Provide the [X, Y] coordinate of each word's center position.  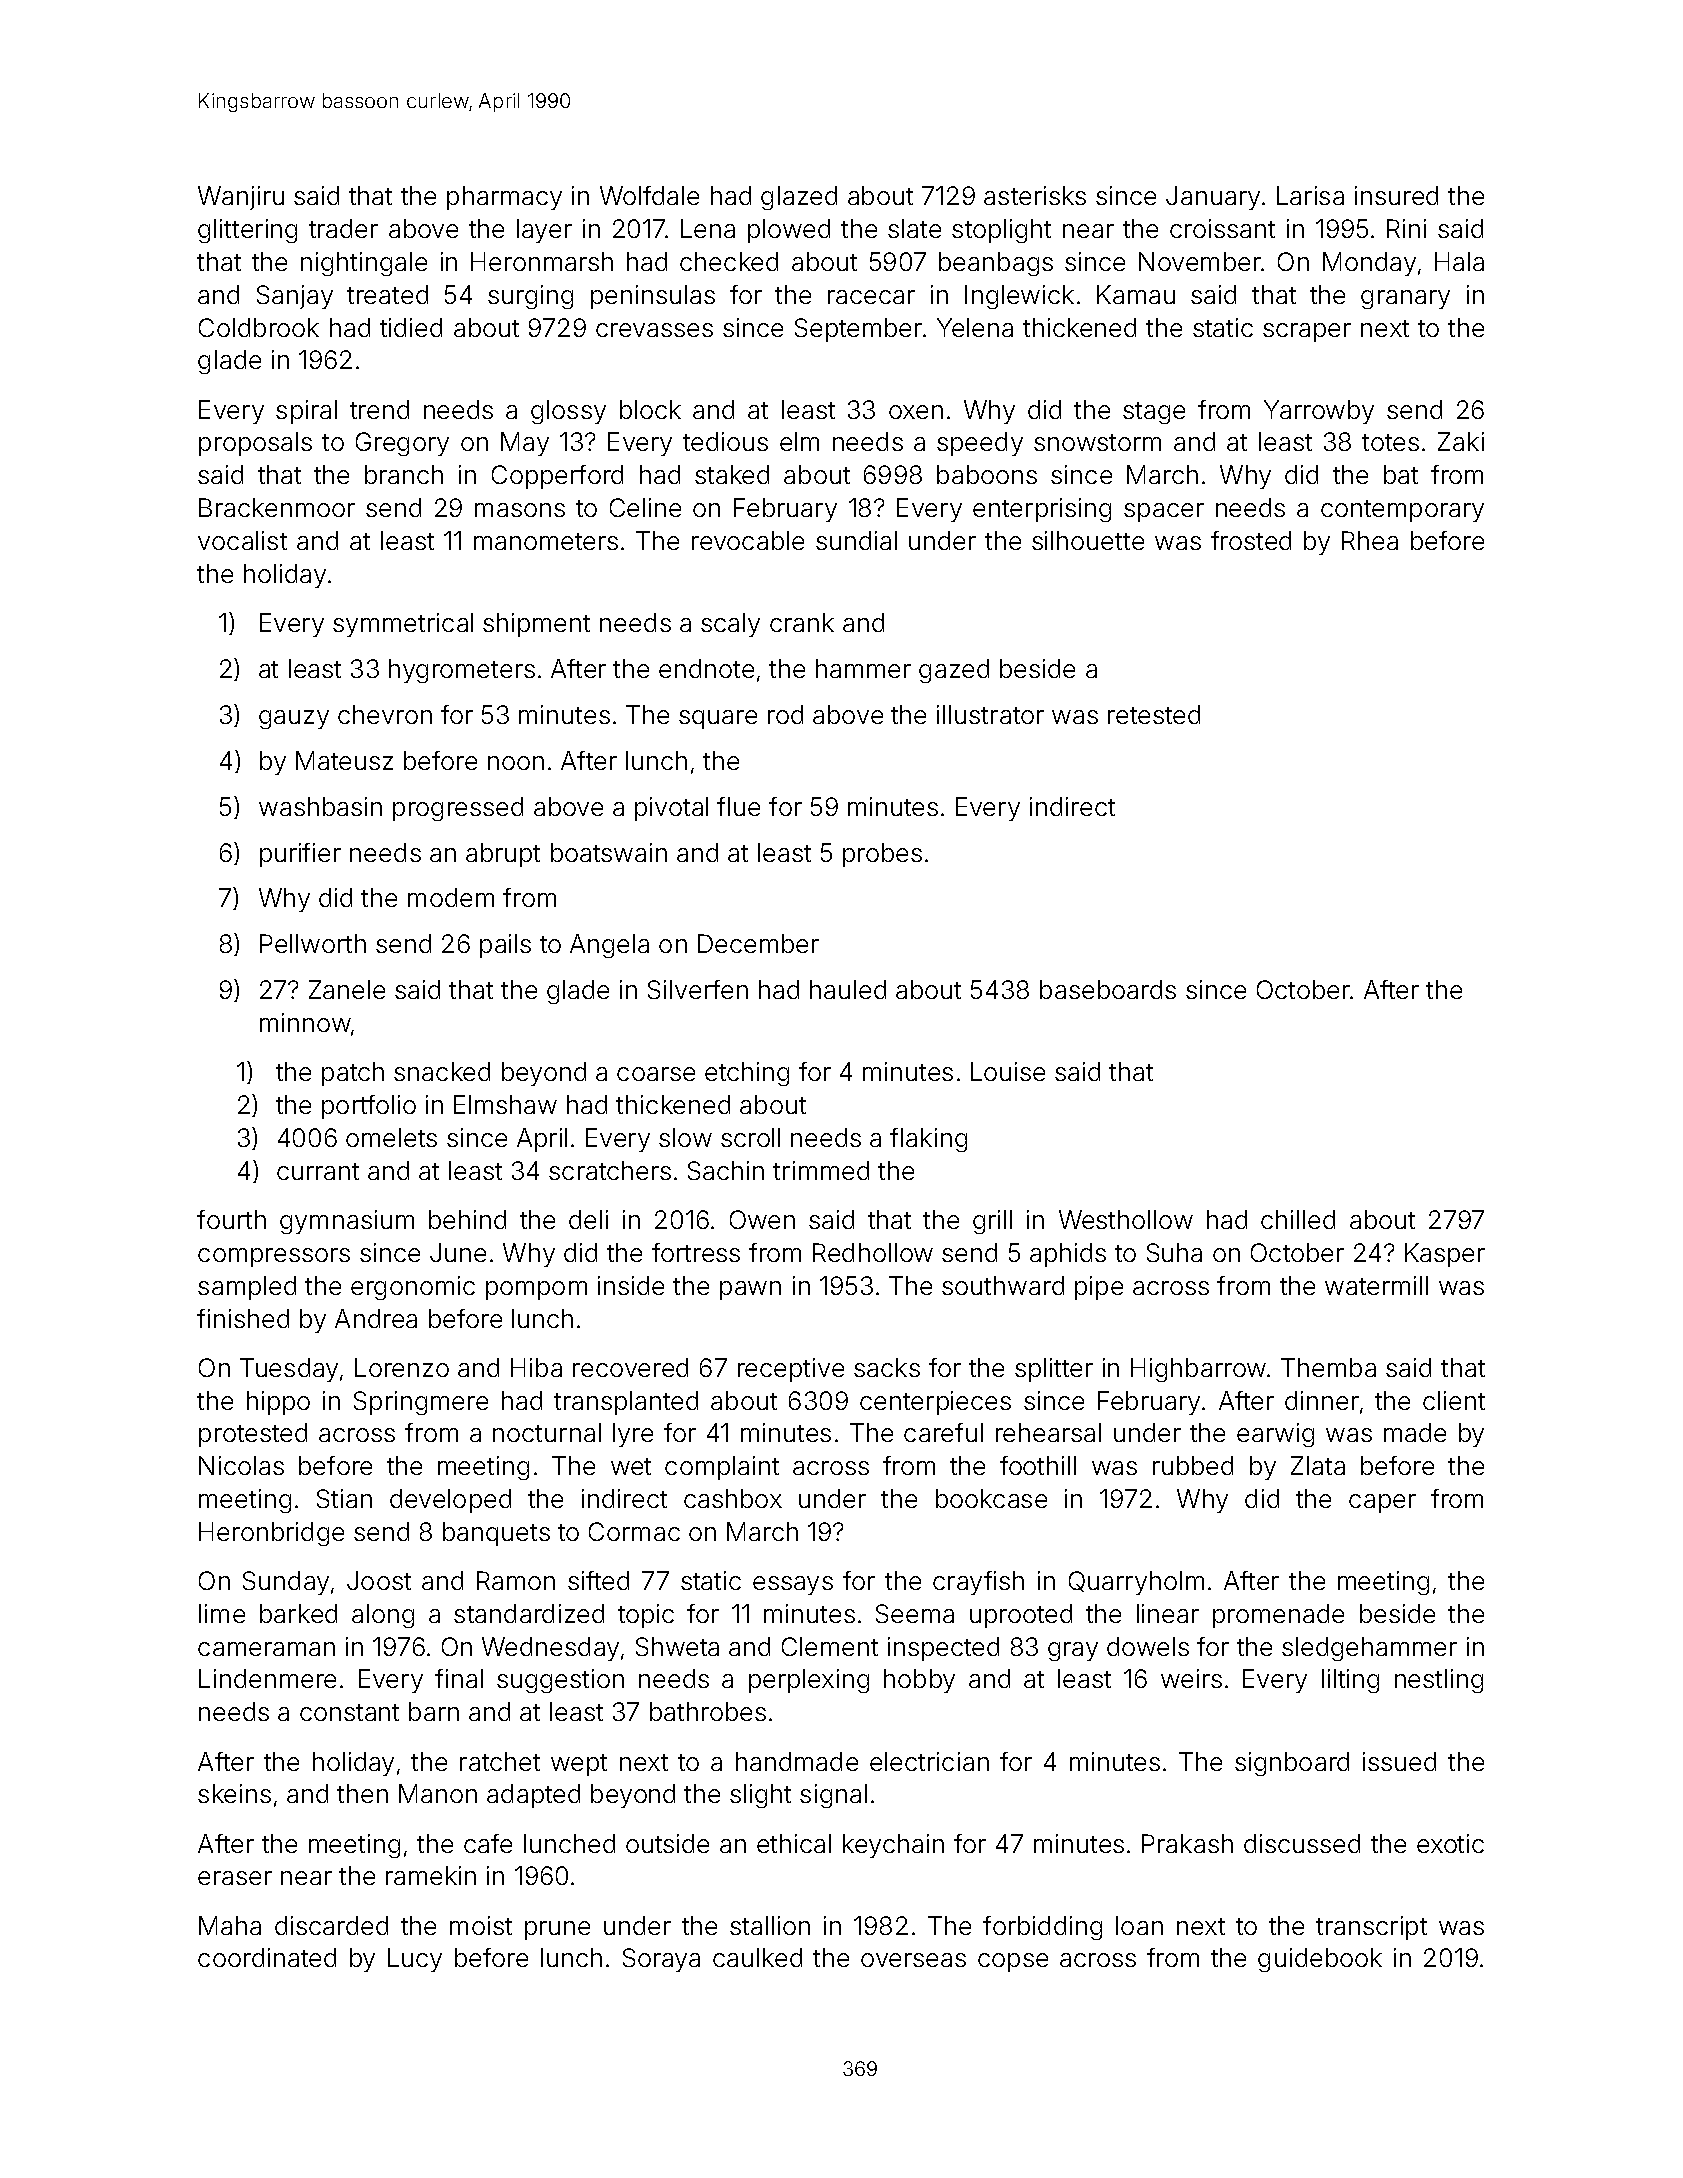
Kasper [1445, 1255]
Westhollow [1126, 1219]
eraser [235, 1878]
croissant [1222, 228]
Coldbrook [259, 327]
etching [747, 1074]
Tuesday [289, 1370]
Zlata [1318, 1465]
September [858, 330]
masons [520, 510]
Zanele [347, 989]
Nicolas [241, 1465]
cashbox [733, 1498]
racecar [871, 297]
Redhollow [873, 1252]
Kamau [1136, 294]
